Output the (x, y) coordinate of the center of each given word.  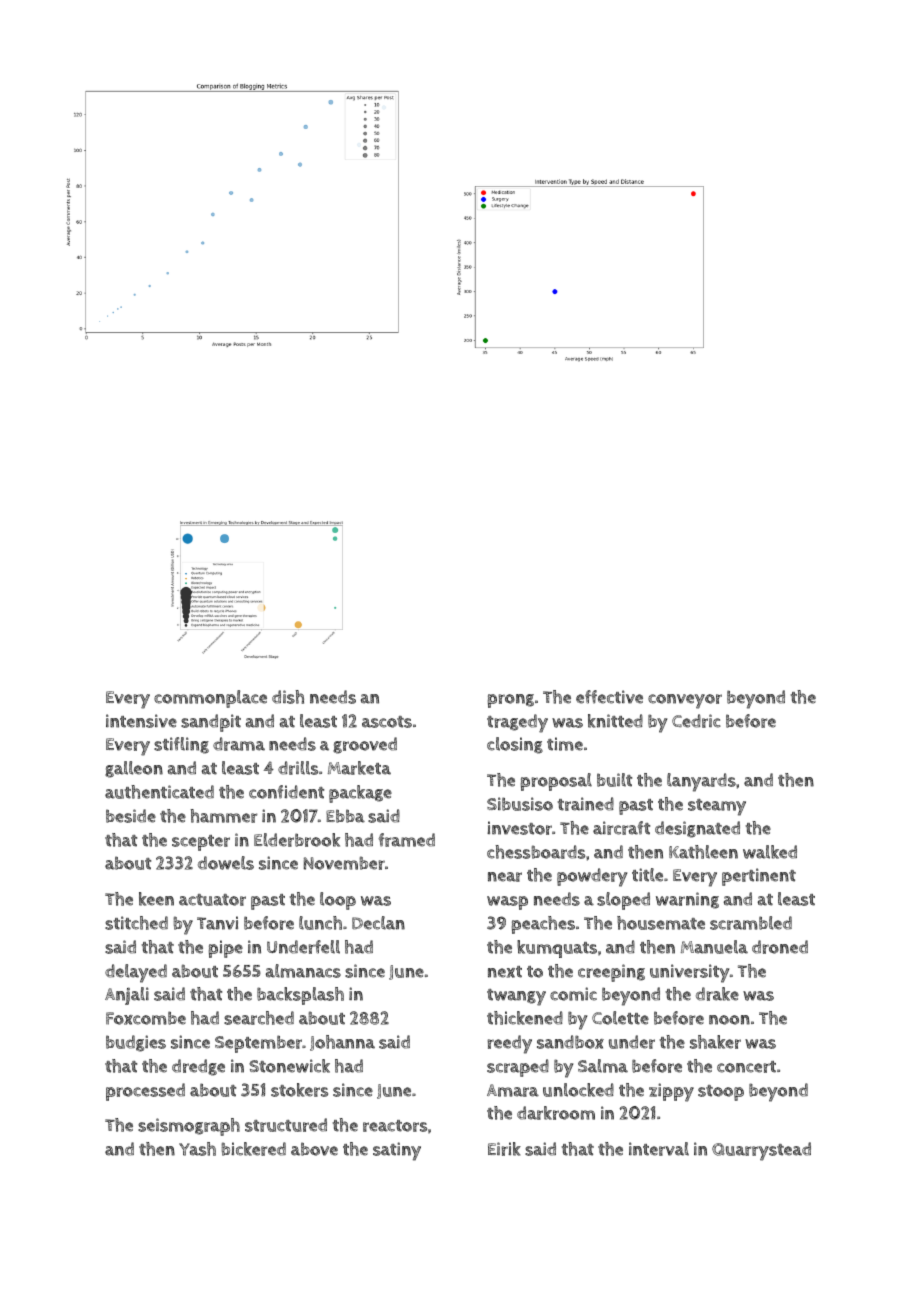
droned (780, 947)
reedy (509, 1044)
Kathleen (703, 852)
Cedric (696, 721)
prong (511, 701)
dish (288, 697)
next (505, 972)
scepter (201, 843)
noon (729, 1020)
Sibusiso (520, 804)
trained (586, 804)
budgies (136, 1043)
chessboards (536, 852)
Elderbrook (297, 840)
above (314, 1149)
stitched (136, 923)
